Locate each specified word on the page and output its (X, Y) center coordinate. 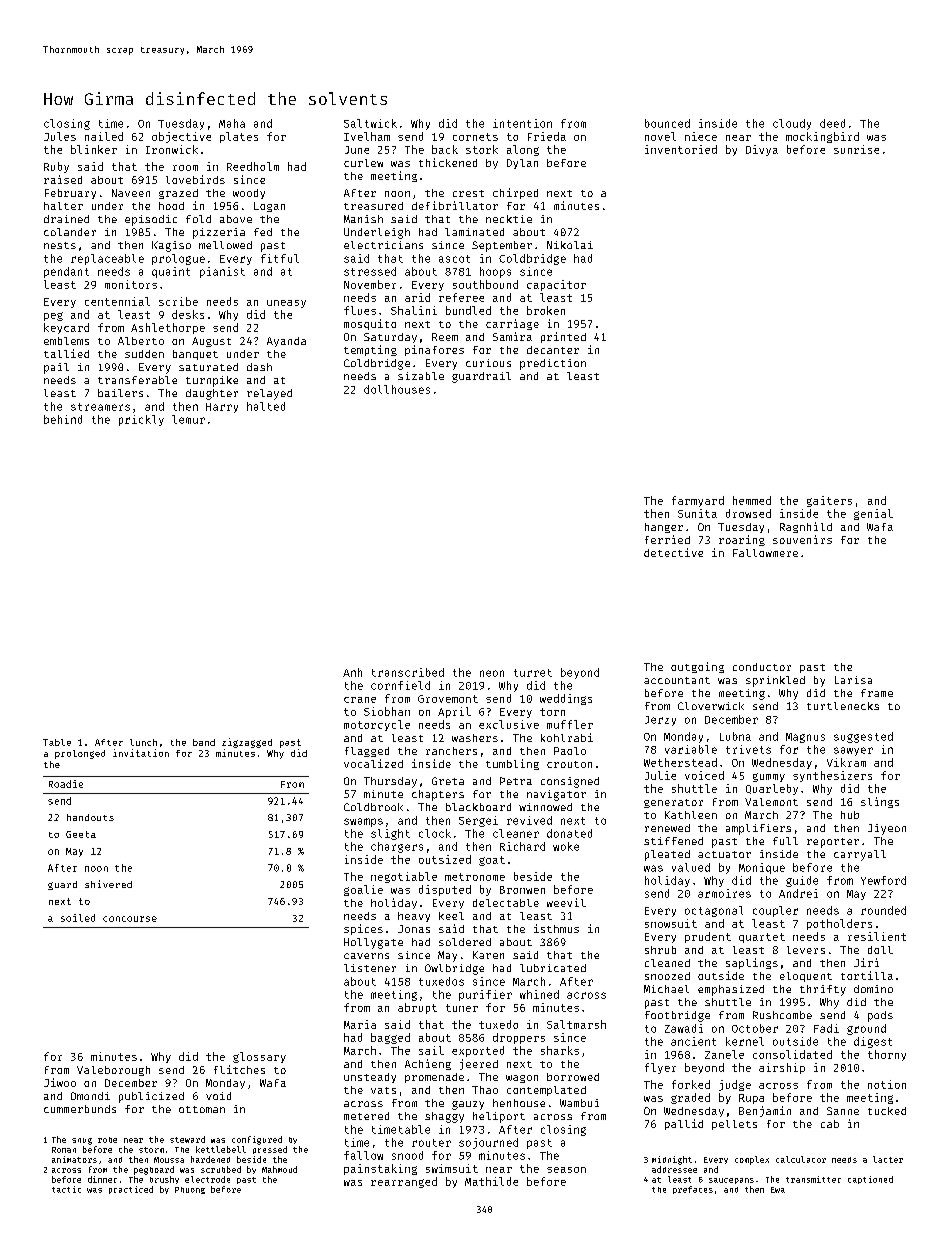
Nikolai (570, 245)
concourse (130, 919)
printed (563, 337)
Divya (762, 150)
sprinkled (775, 681)
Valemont (771, 802)
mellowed (225, 245)
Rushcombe (782, 1015)
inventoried (681, 149)
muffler (570, 724)
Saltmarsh (576, 1024)
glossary (259, 1057)
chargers (397, 847)
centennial (117, 301)
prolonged (80, 754)
